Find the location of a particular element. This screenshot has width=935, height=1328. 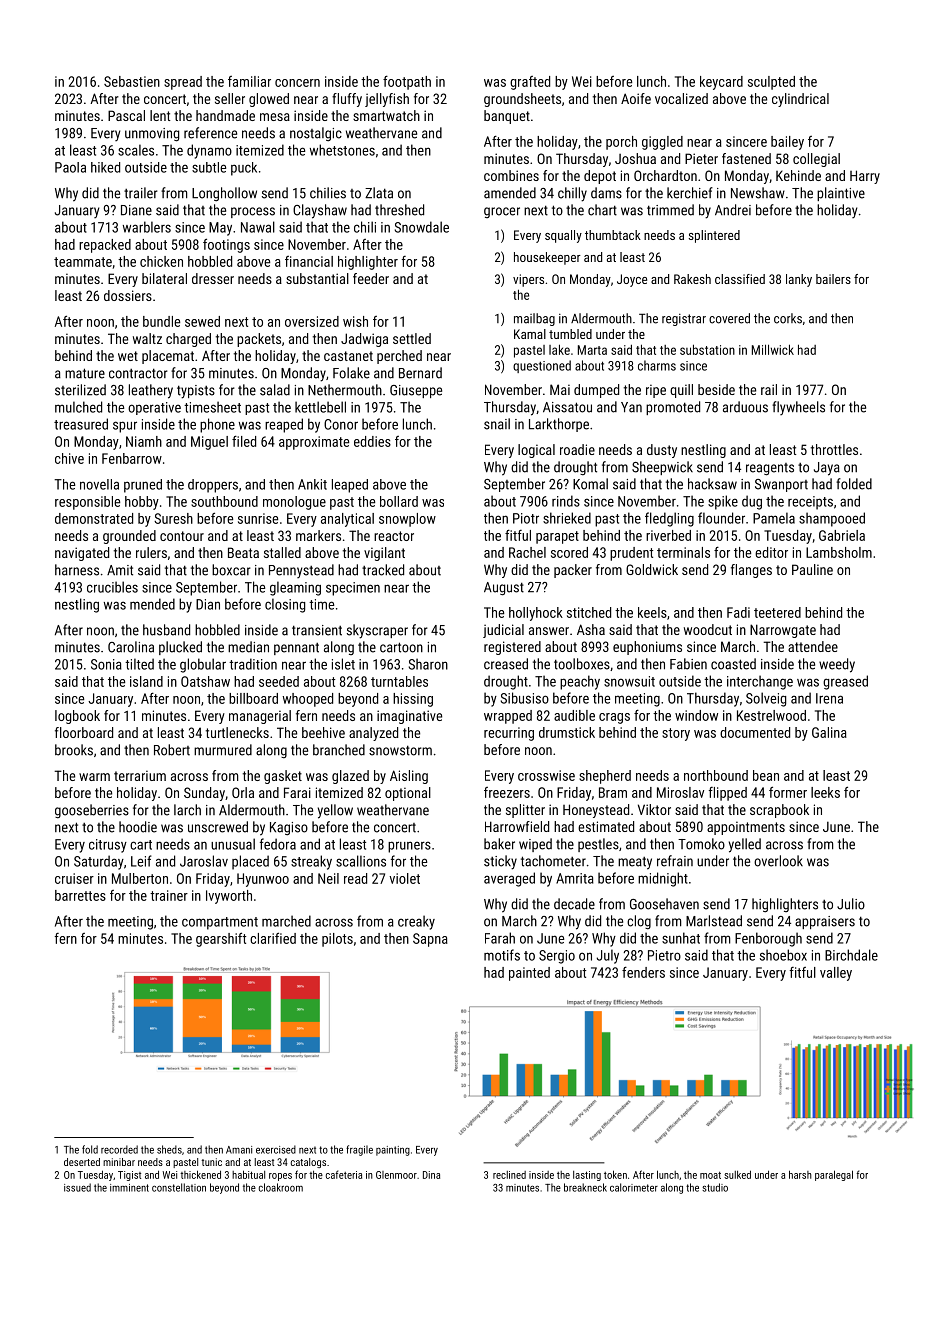

valley is located at coordinates (836, 974).
